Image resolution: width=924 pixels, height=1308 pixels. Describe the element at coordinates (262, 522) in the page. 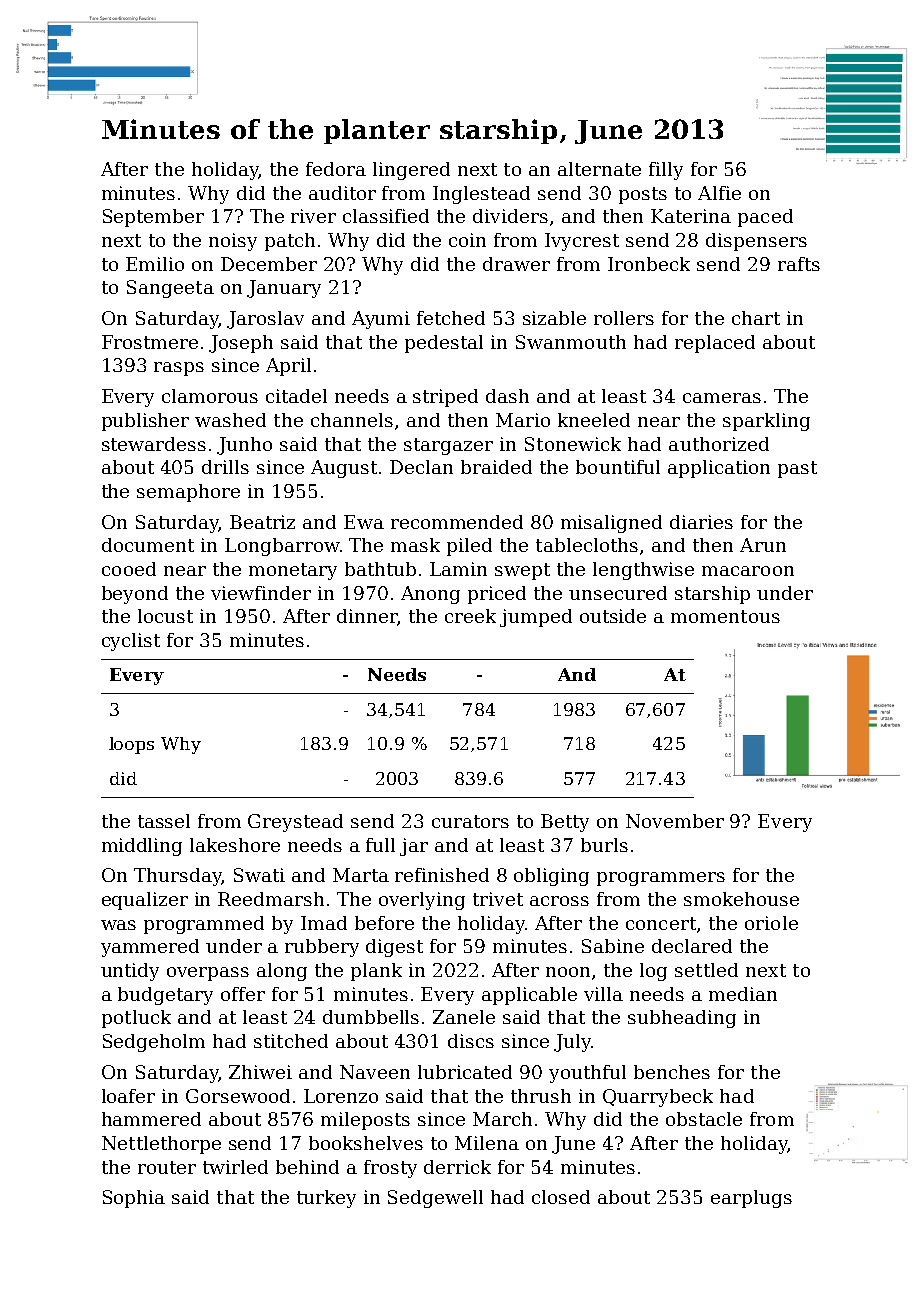

I see `Beatriz` at that location.
